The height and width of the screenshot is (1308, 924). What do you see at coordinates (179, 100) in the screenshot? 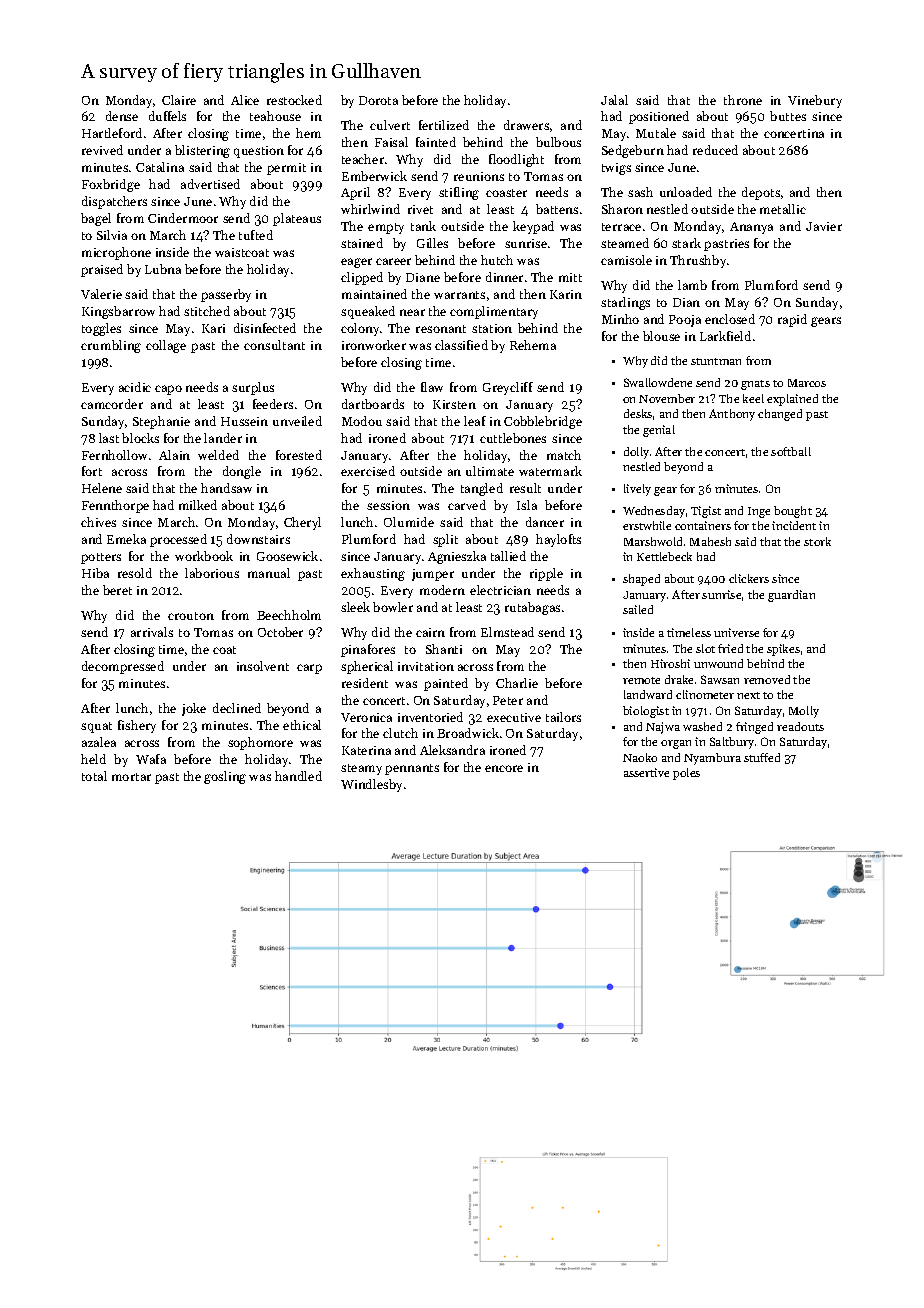
I see `Claire` at bounding box center [179, 100].
